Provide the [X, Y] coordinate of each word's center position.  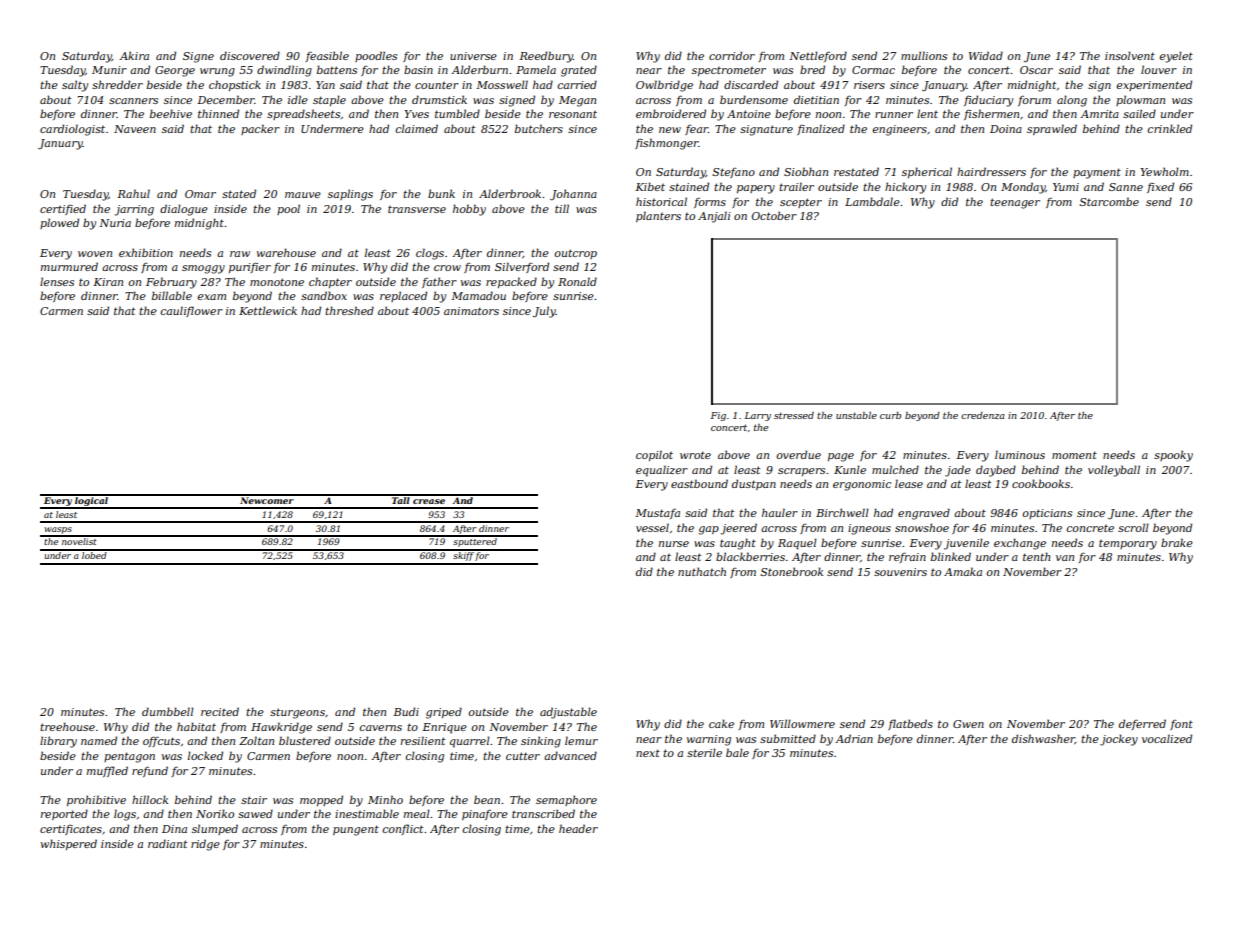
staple [329, 100]
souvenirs [900, 572]
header [578, 828]
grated [579, 71]
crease [429, 501]
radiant [167, 843]
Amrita [1099, 114]
